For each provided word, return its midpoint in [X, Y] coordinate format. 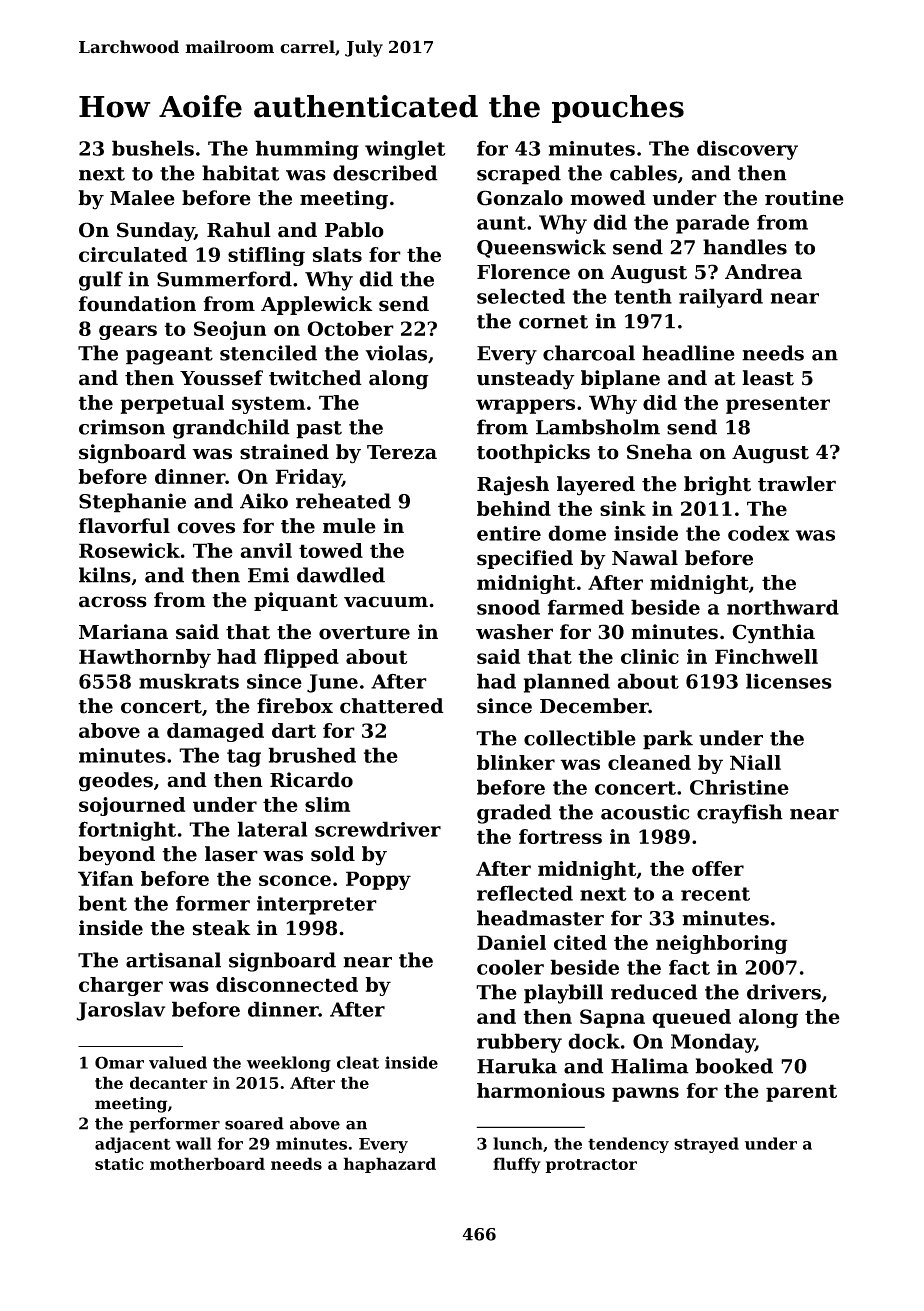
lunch [518, 1143]
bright [717, 486]
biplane [620, 379]
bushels [153, 148]
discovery [747, 150]
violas [396, 353]
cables [643, 173]
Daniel [511, 942]
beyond [116, 856]
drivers [784, 992]
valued [178, 1062]
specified [525, 559]
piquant [296, 601]
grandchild [231, 429]
